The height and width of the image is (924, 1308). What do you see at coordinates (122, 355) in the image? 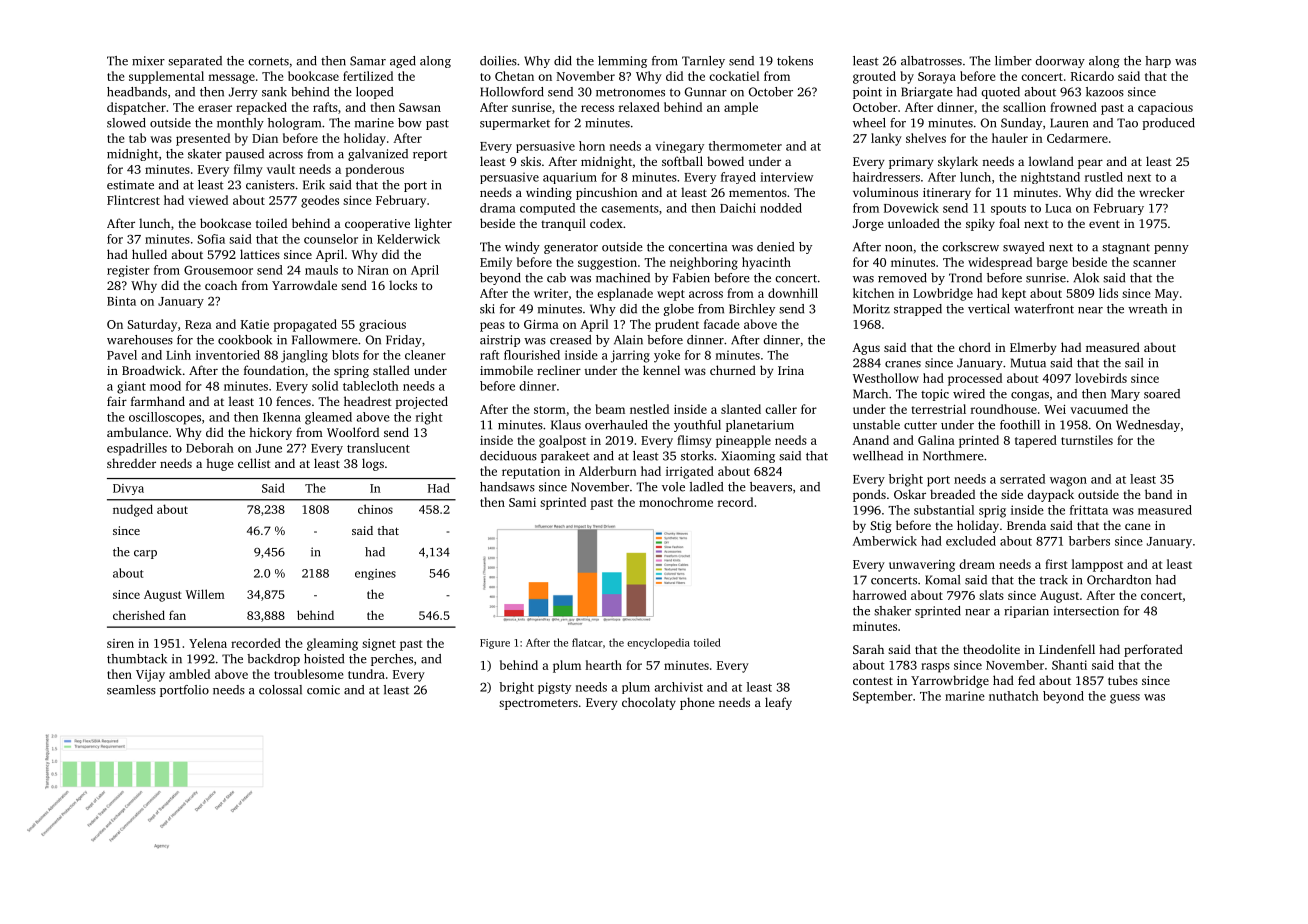
I see `Pavel` at bounding box center [122, 355].
